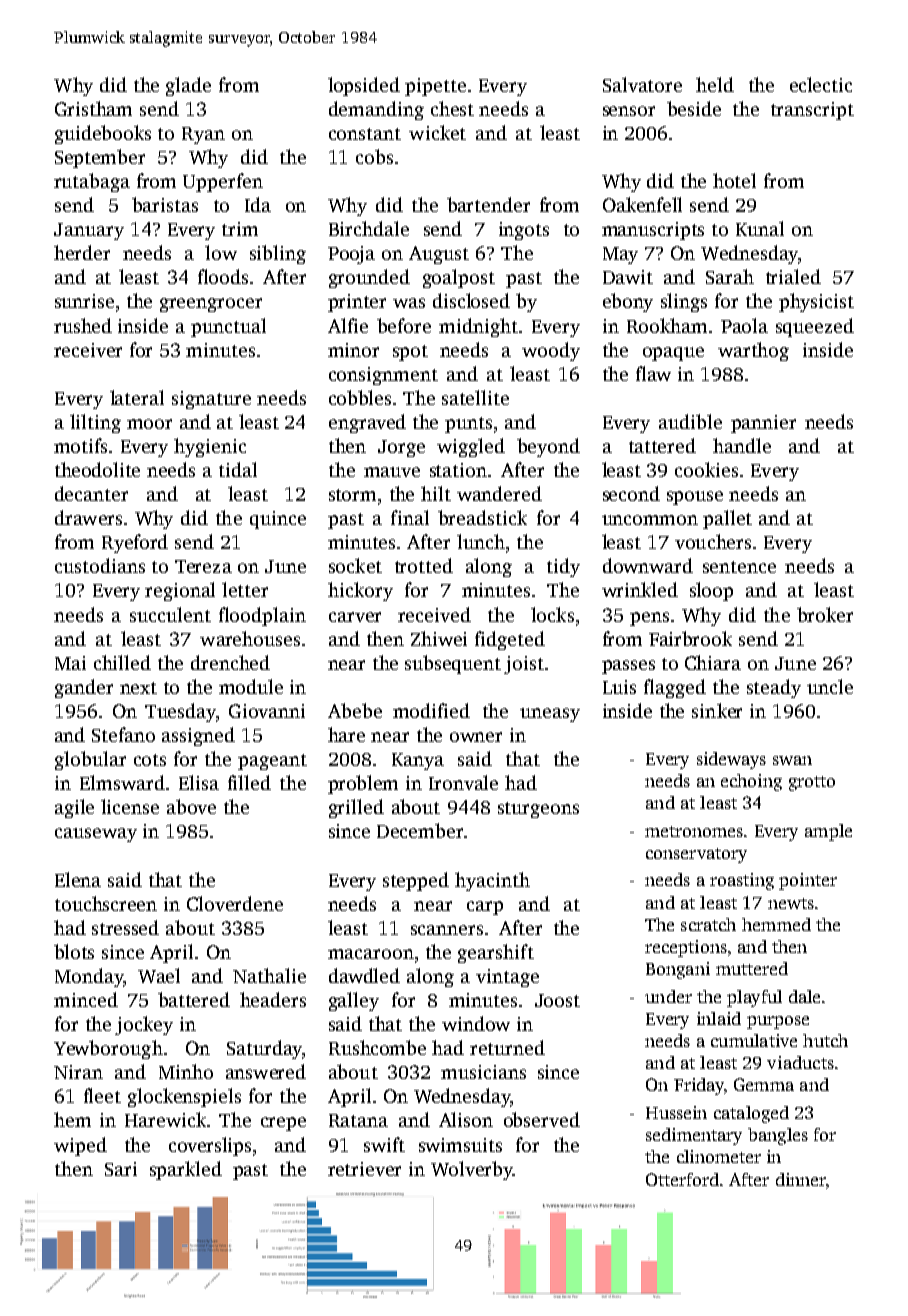 This document has width=908, height=1316. Describe the element at coordinates (778, 1022) in the document. I see `purpose` at that location.
